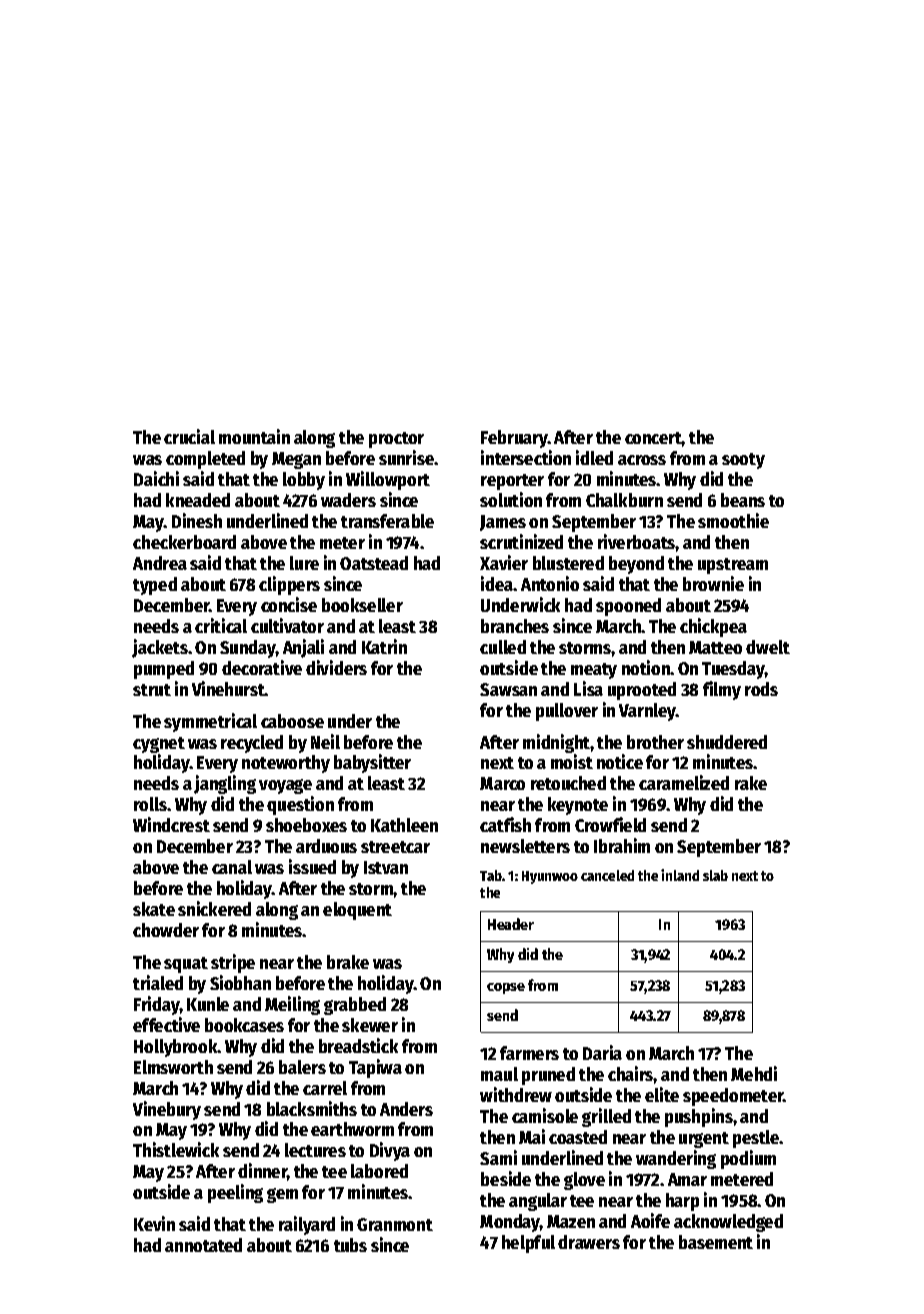  What do you see at coordinates (743, 461) in the screenshot?
I see `sooty` at bounding box center [743, 461].
